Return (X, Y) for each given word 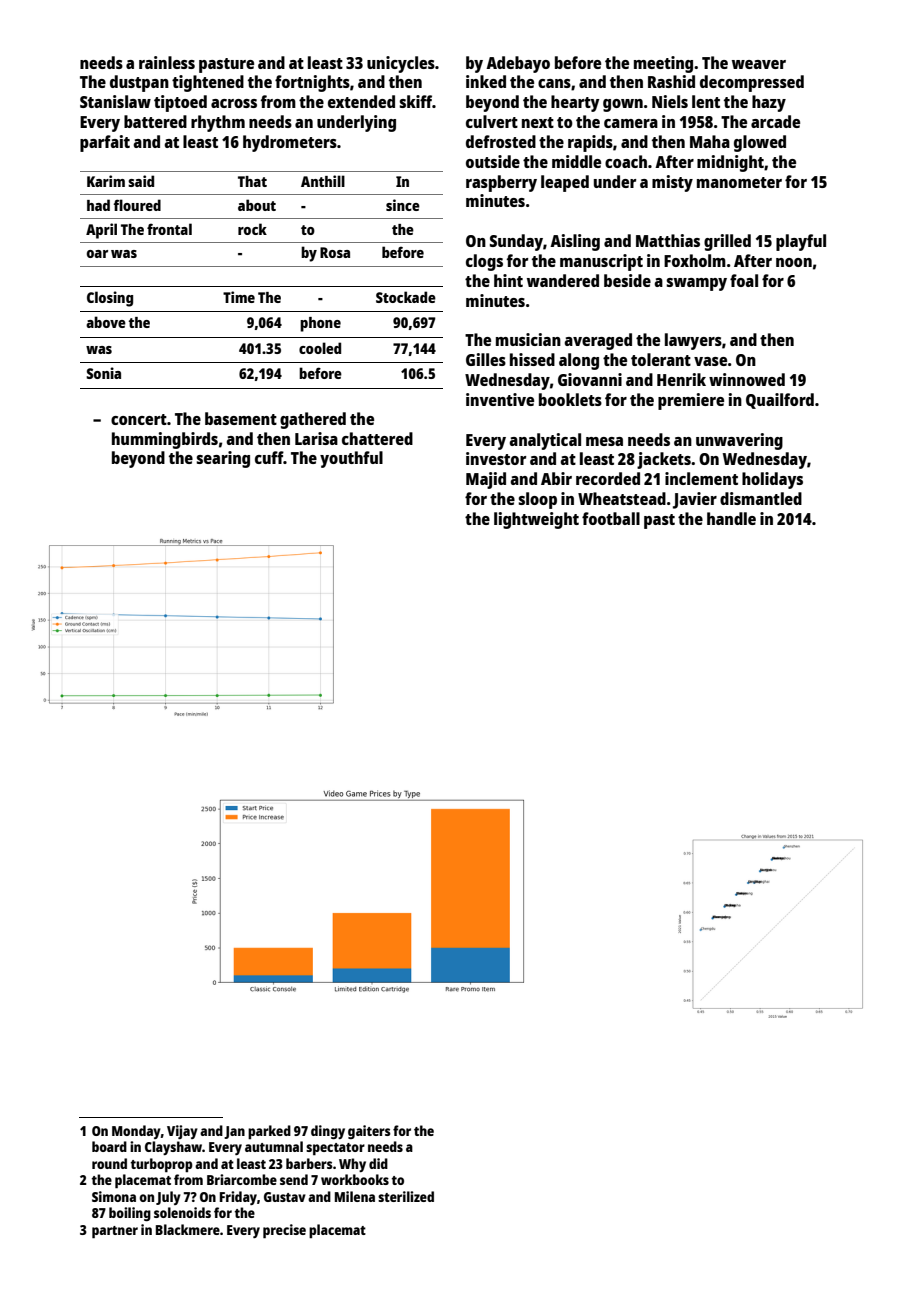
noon (794, 262)
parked (269, 1132)
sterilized (406, 1196)
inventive (500, 399)
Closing (110, 299)
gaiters (369, 1132)
